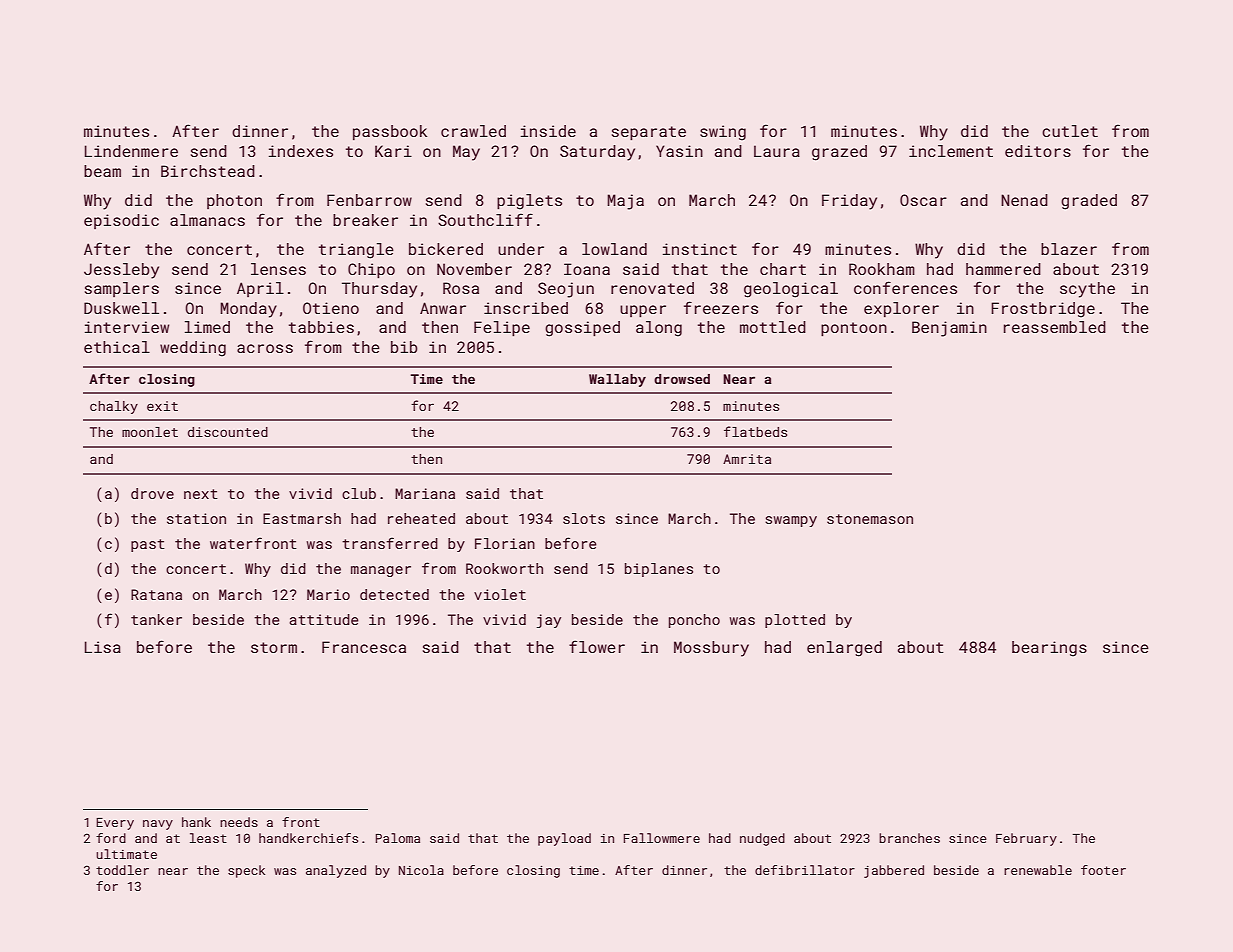  I want to click on cutlet, so click(1070, 131).
